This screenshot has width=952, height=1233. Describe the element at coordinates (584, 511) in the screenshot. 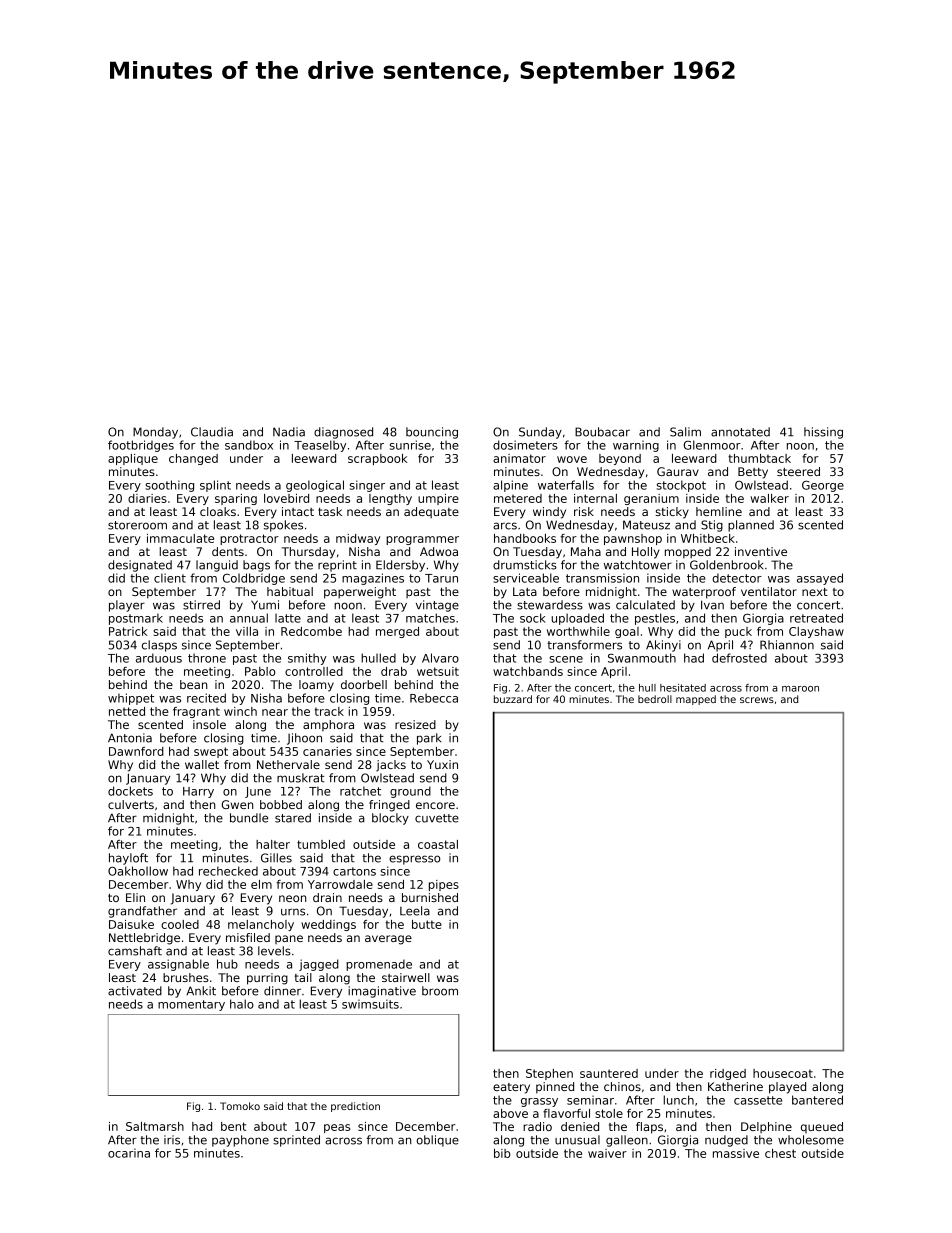

I see `risk` at that location.
